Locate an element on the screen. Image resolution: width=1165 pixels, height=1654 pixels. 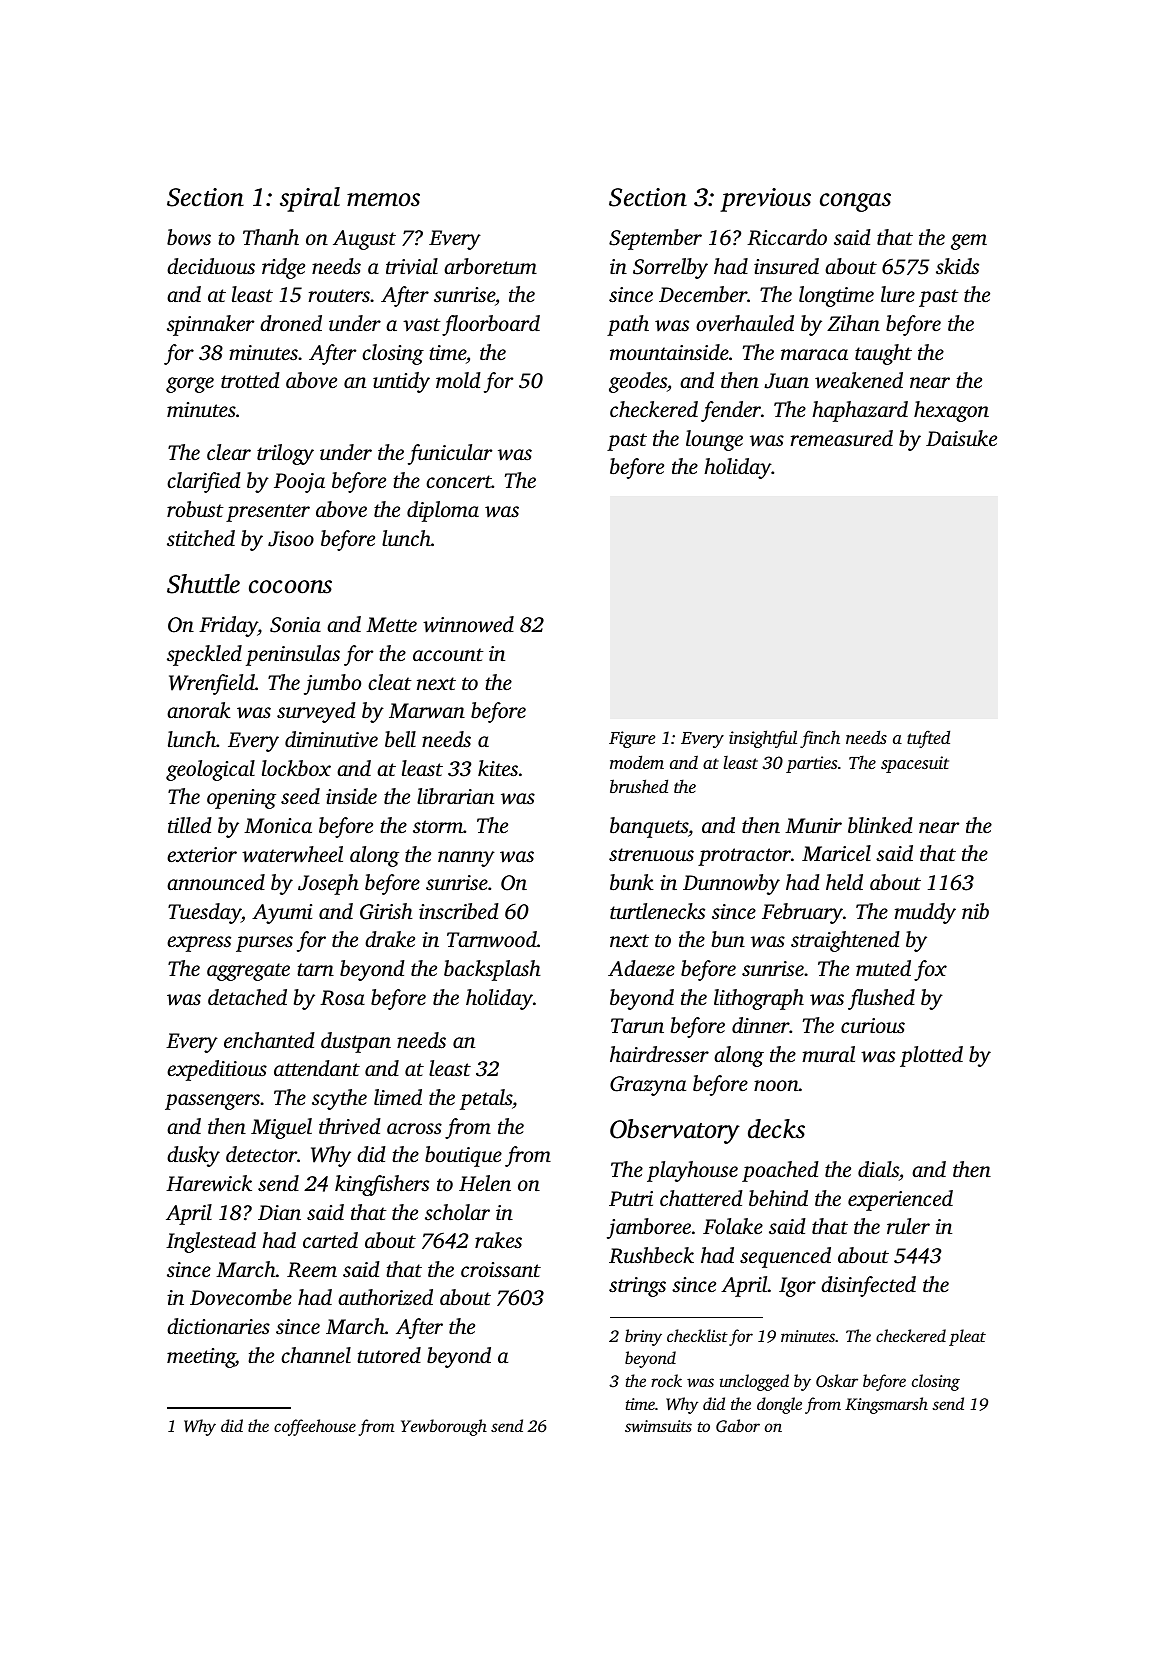
coffeehouse is located at coordinates (315, 1427).
